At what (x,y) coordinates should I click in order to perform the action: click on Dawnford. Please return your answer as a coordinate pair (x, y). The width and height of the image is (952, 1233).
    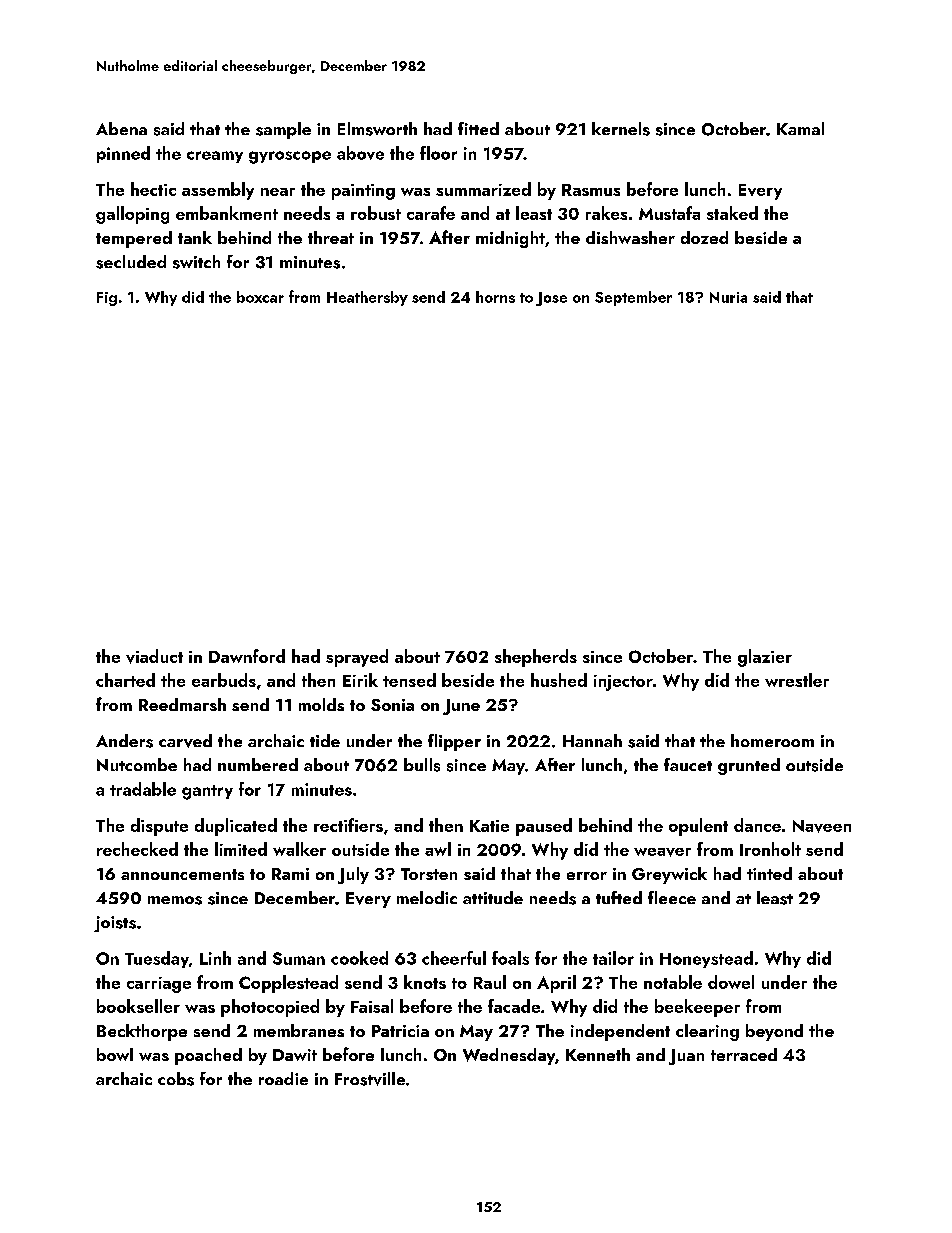
    Looking at the image, I should click on (247, 656).
